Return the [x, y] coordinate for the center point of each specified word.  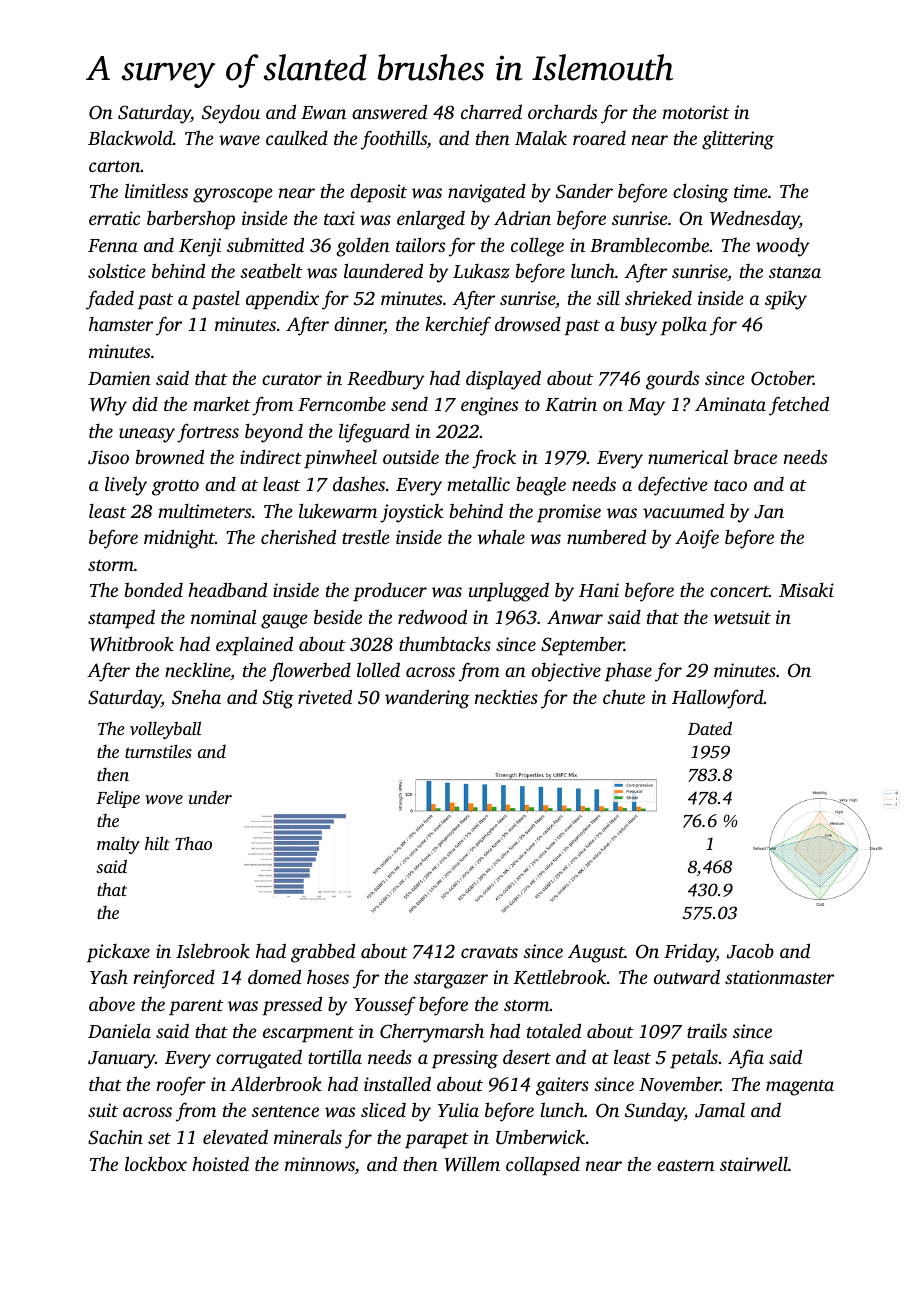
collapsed [543, 1165]
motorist [696, 112]
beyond [274, 433]
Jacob [750, 951]
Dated [710, 728]
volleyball [165, 730]
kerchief [458, 326]
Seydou [231, 114]
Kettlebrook [560, 977]
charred [491, 111]
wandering [427, 699]
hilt [157, 843]
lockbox [156, 1163]
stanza [795, 272]
